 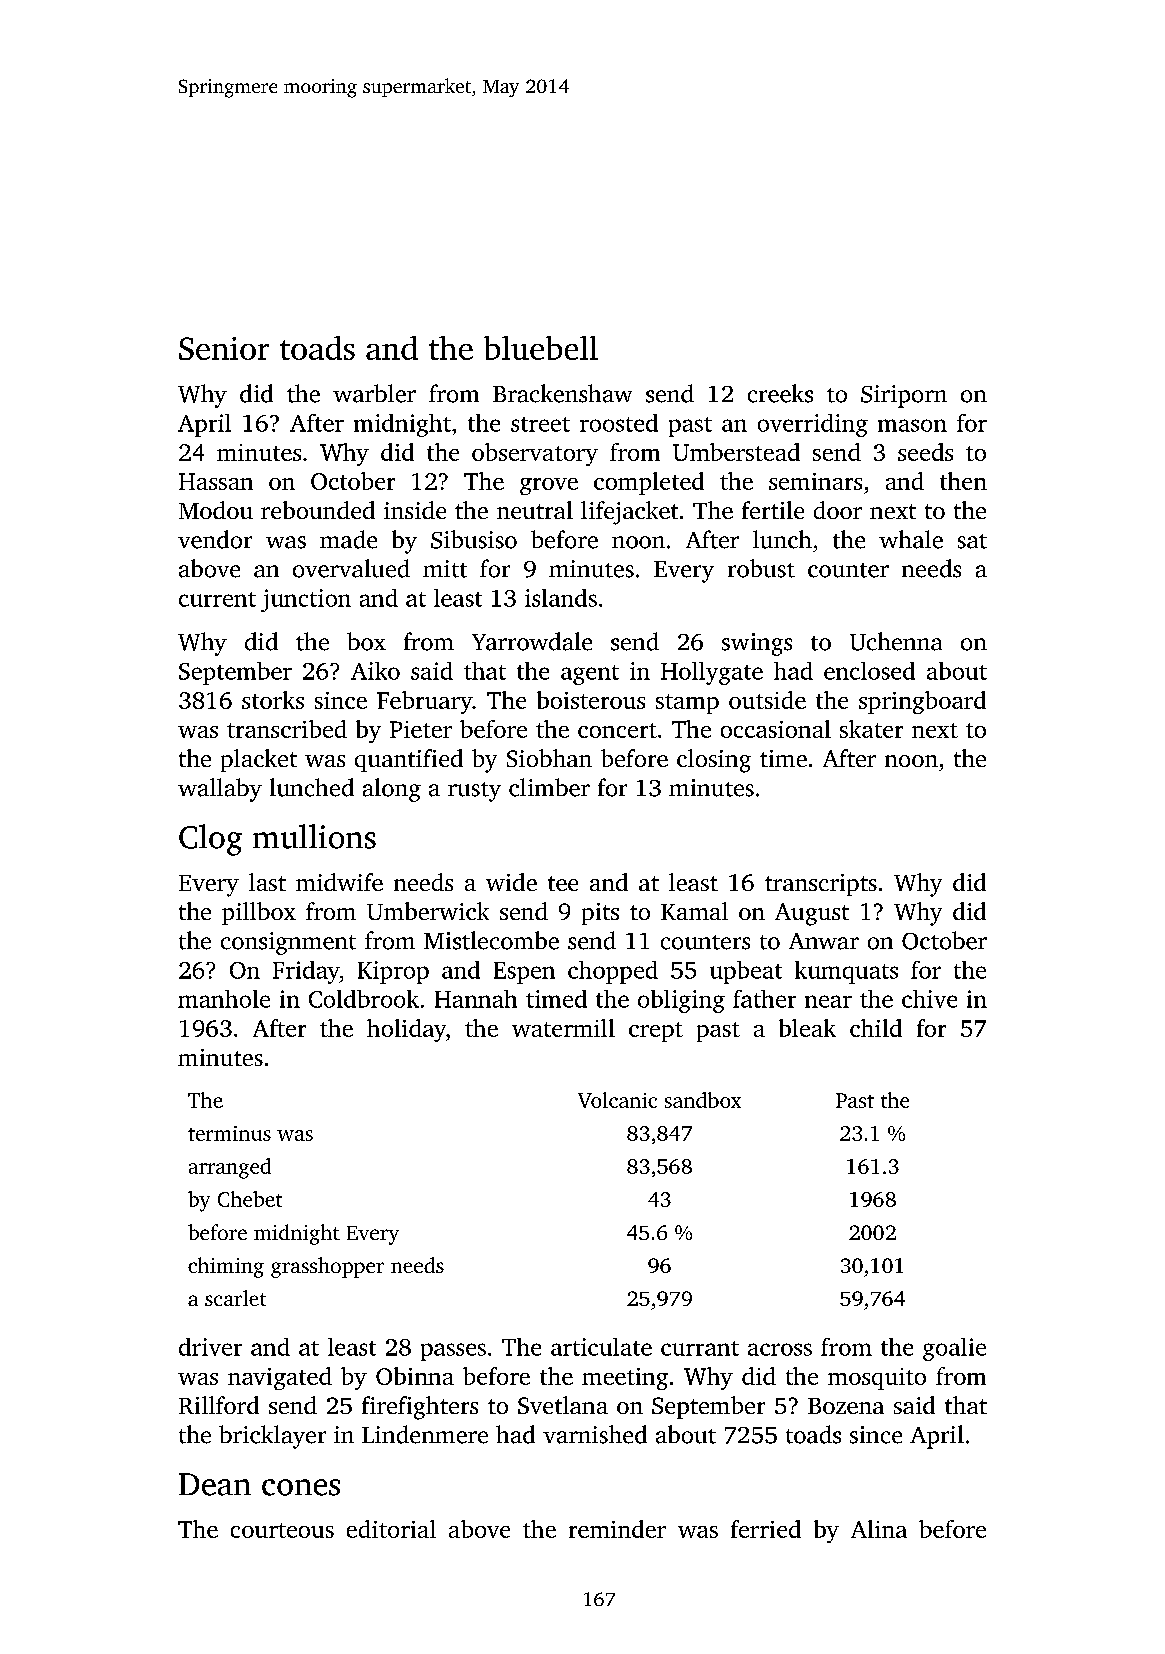 What do you see at coordinates (590, 675) in the image?
I see `agent` at bounding box center [590, 675].
